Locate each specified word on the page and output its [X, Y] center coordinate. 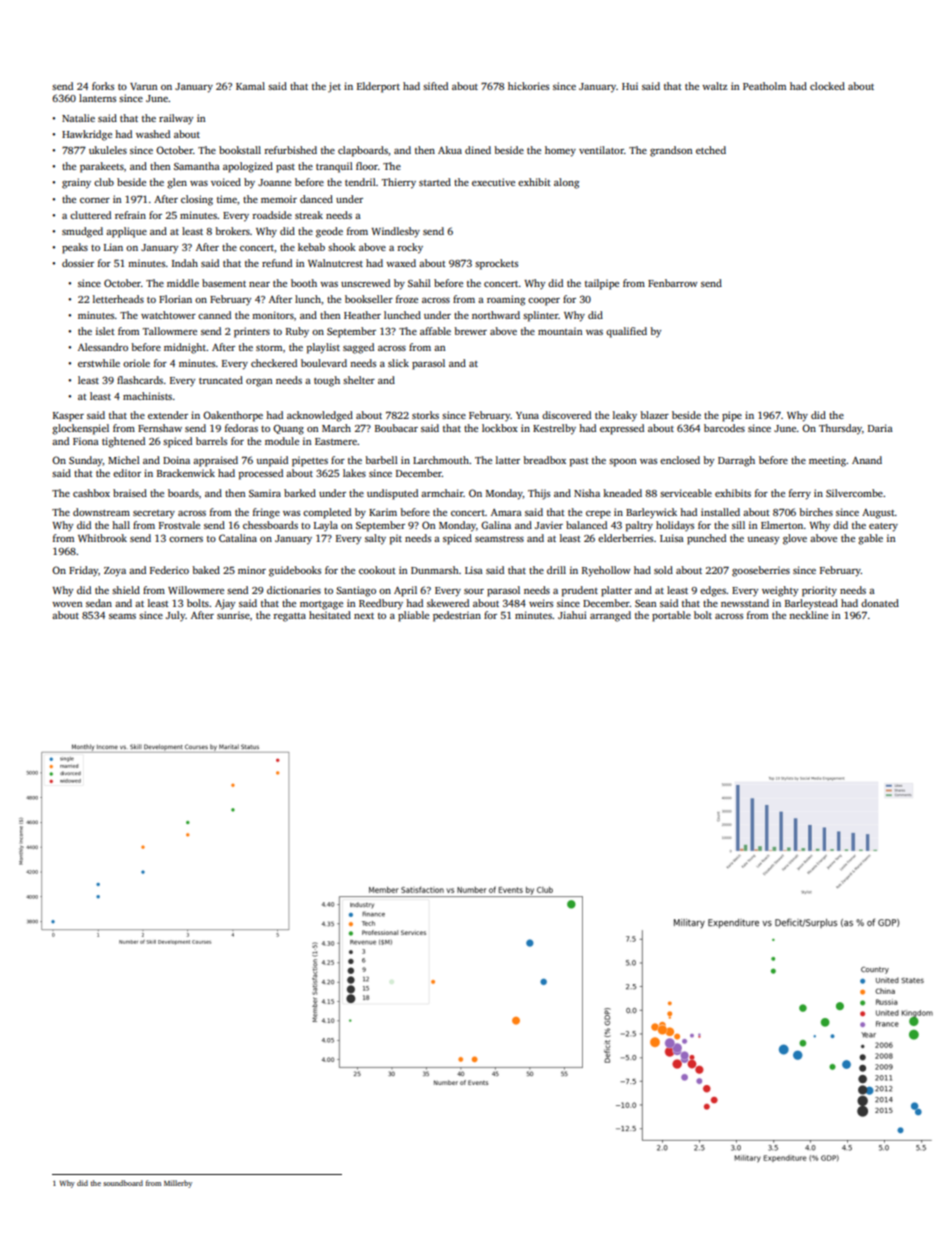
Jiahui [572, 615]
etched [711, 150]
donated [880, 603]
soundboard [123, 1183]
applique [126, 232]
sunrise [233, 615]
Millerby [178, 1184]
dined [478, 150]
